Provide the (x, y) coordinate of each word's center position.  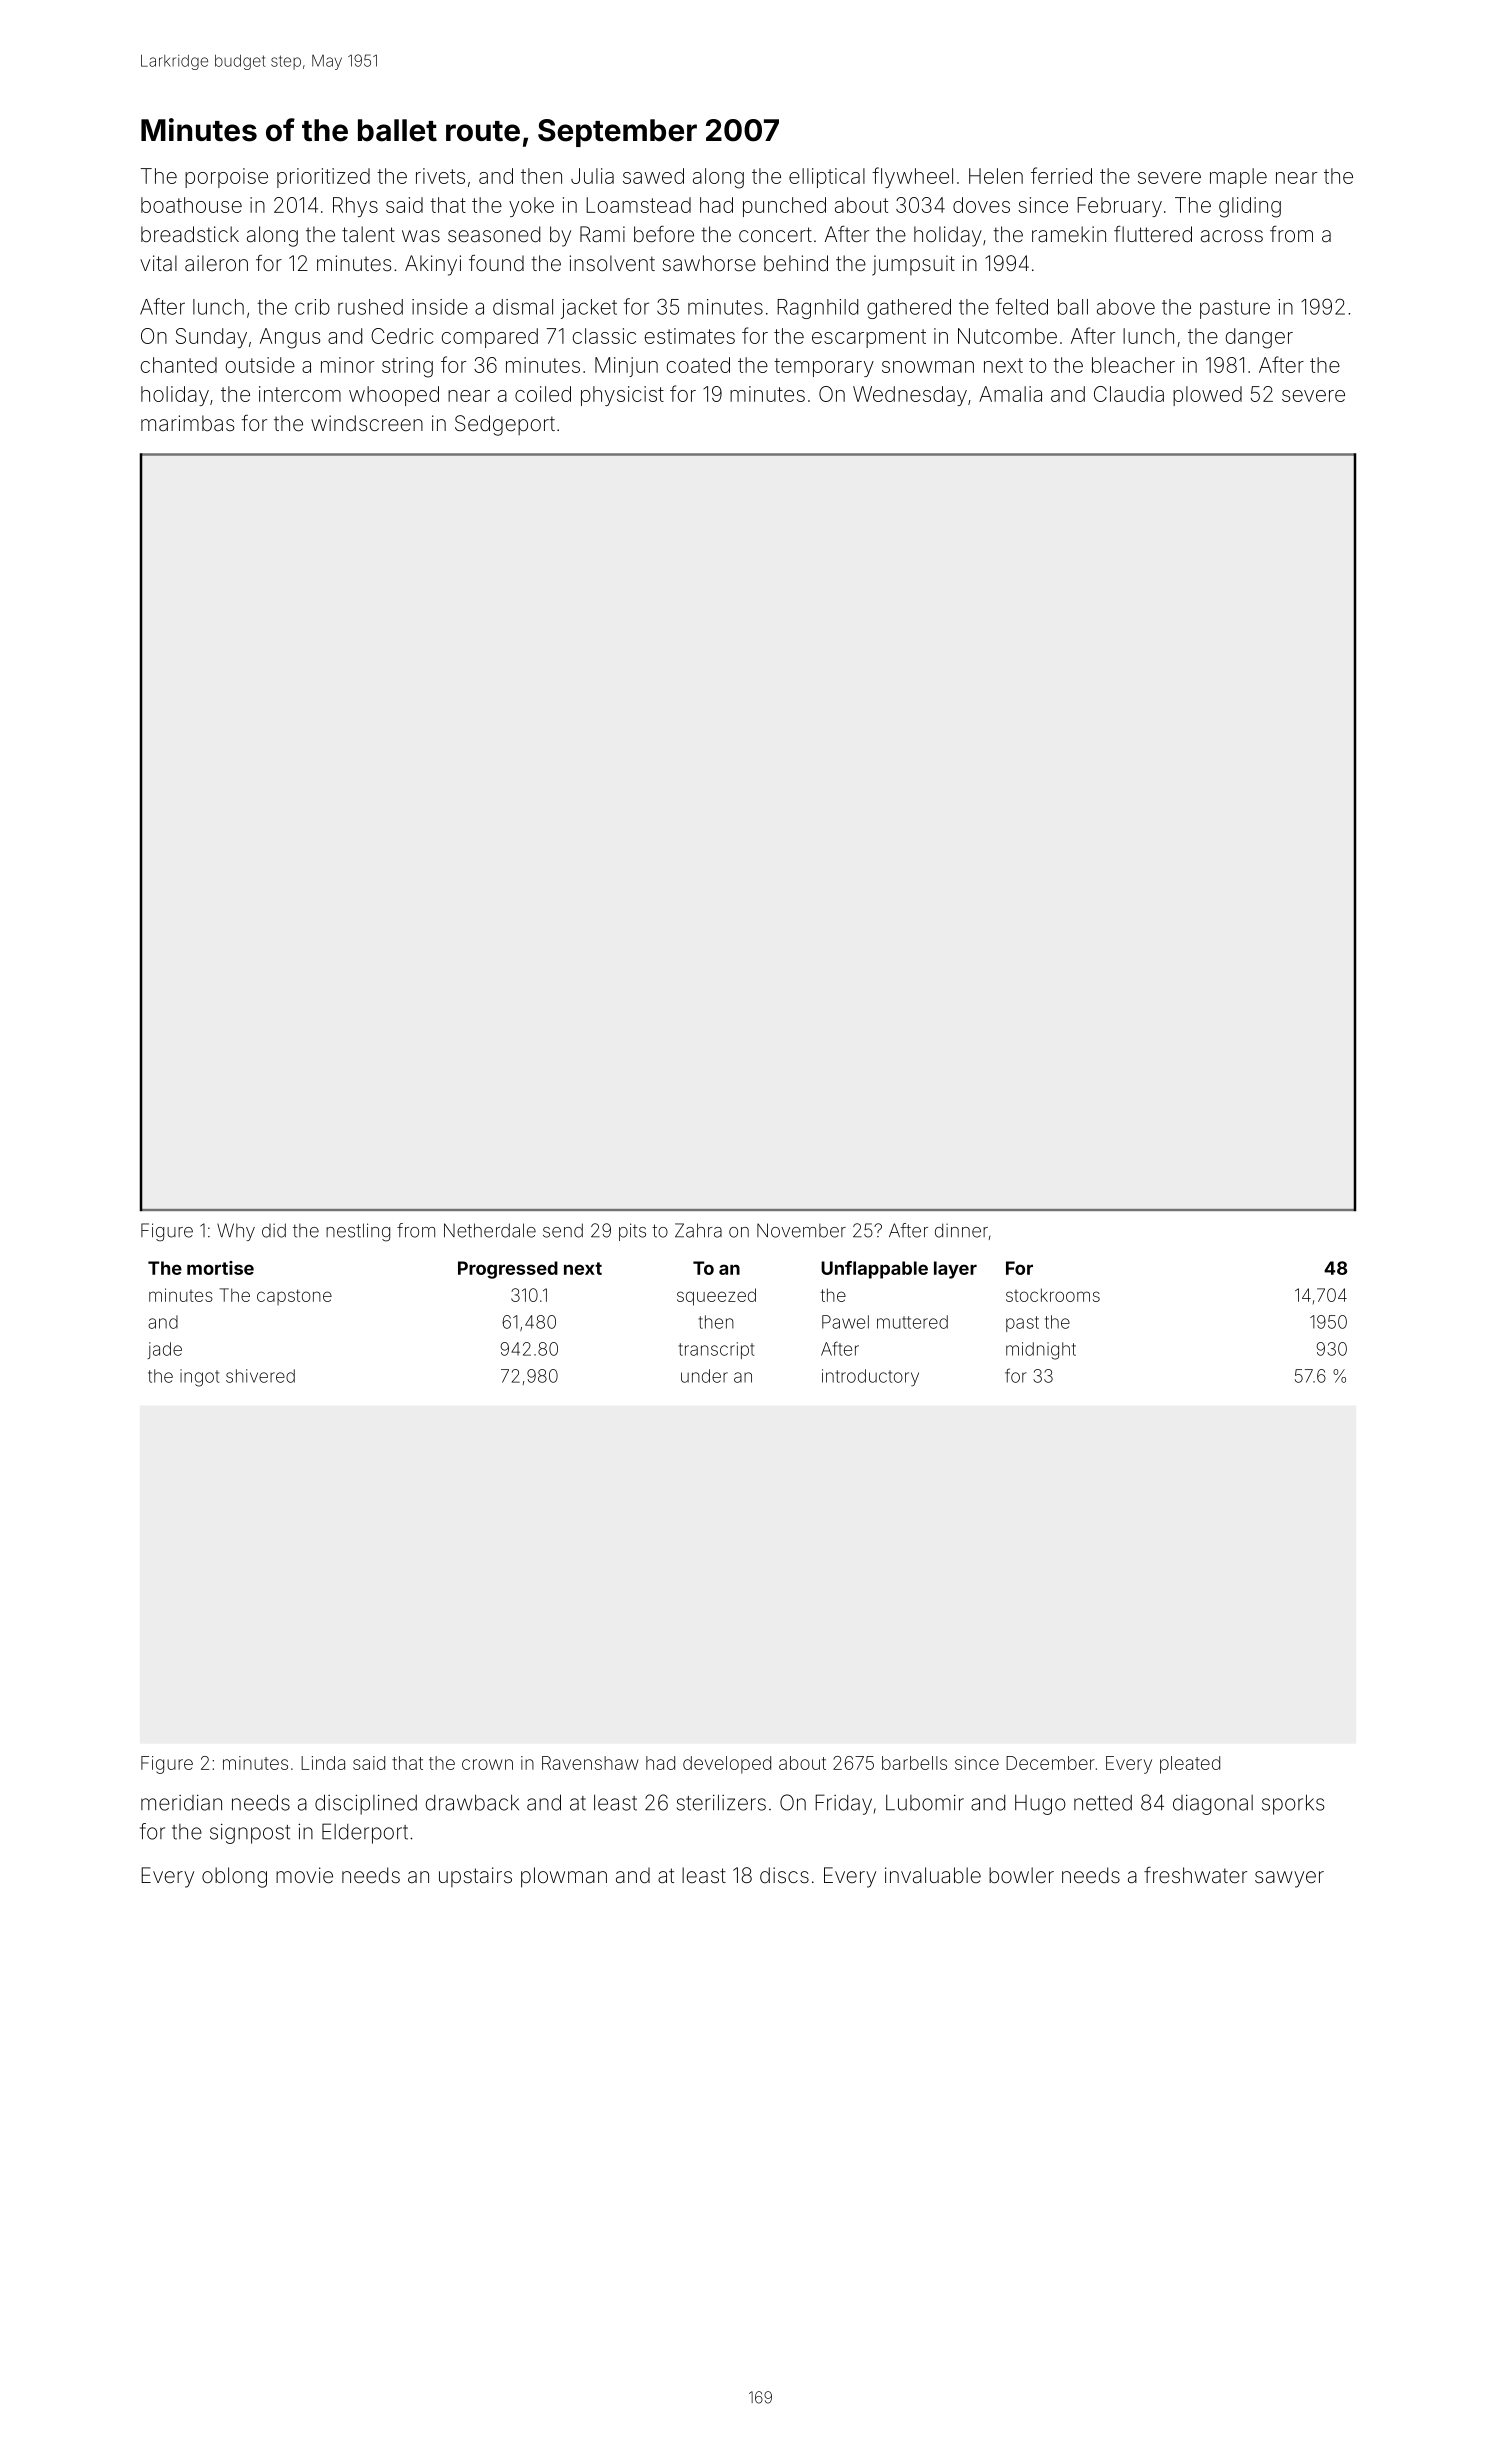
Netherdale (490, 1230)
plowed (1207, 396)
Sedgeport (505, 425)
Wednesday (910, 396)
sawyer (1289, 1879)
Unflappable (874, 1270)
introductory (870, 1378)
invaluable (933, 1875)
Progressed (508, 1270)
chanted (179, 365)
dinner (961, 1230)
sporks (1293, 1804)
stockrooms (1053, 1295)
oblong (234, 1877)
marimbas (187, 423)
